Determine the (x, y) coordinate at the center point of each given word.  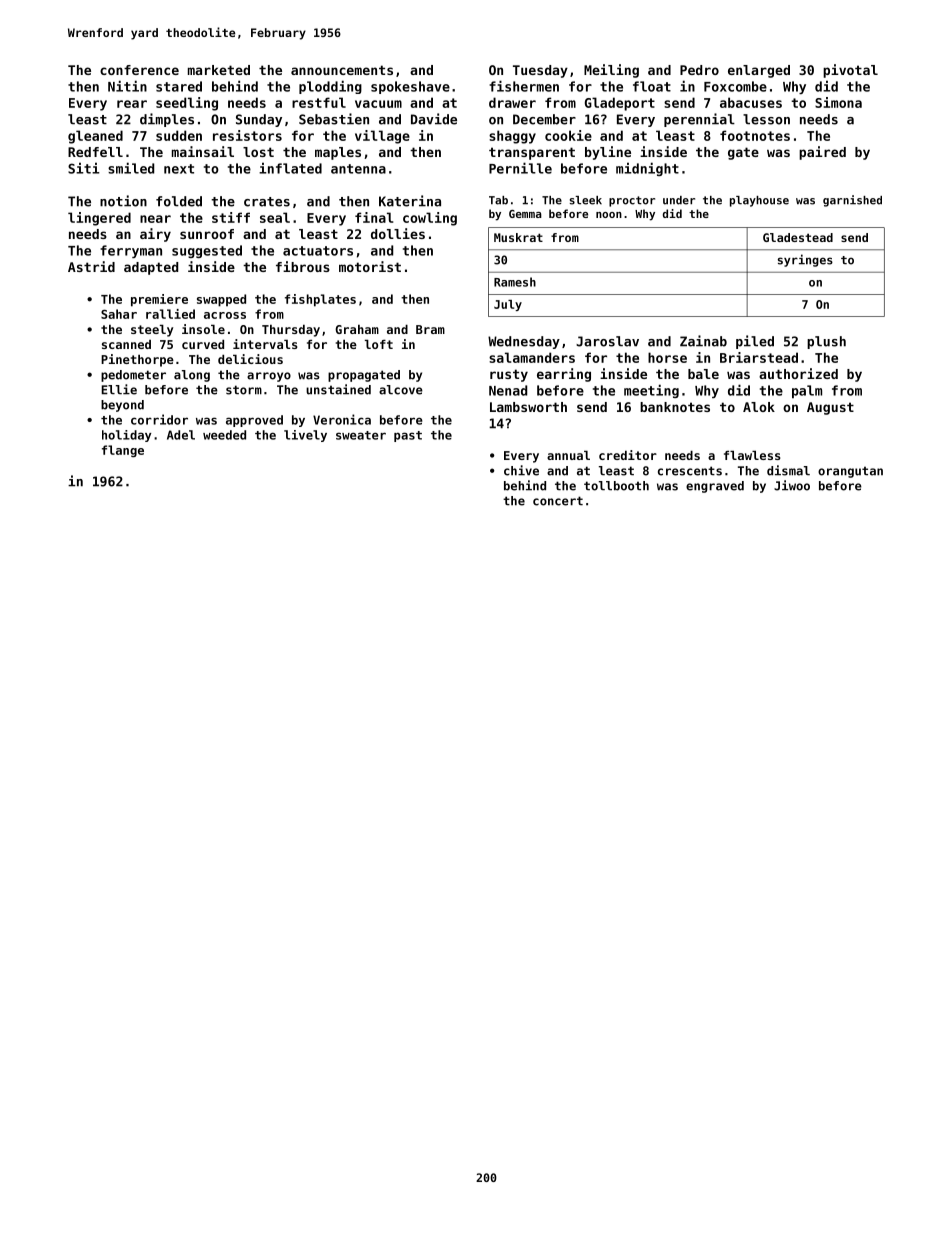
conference (139, 70)
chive (521, 470)
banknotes (675, 407)
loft (379, 344)
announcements (342, 70)
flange (123, 451)
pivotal (850, 71)
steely (152, 330)
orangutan (850, 472)
